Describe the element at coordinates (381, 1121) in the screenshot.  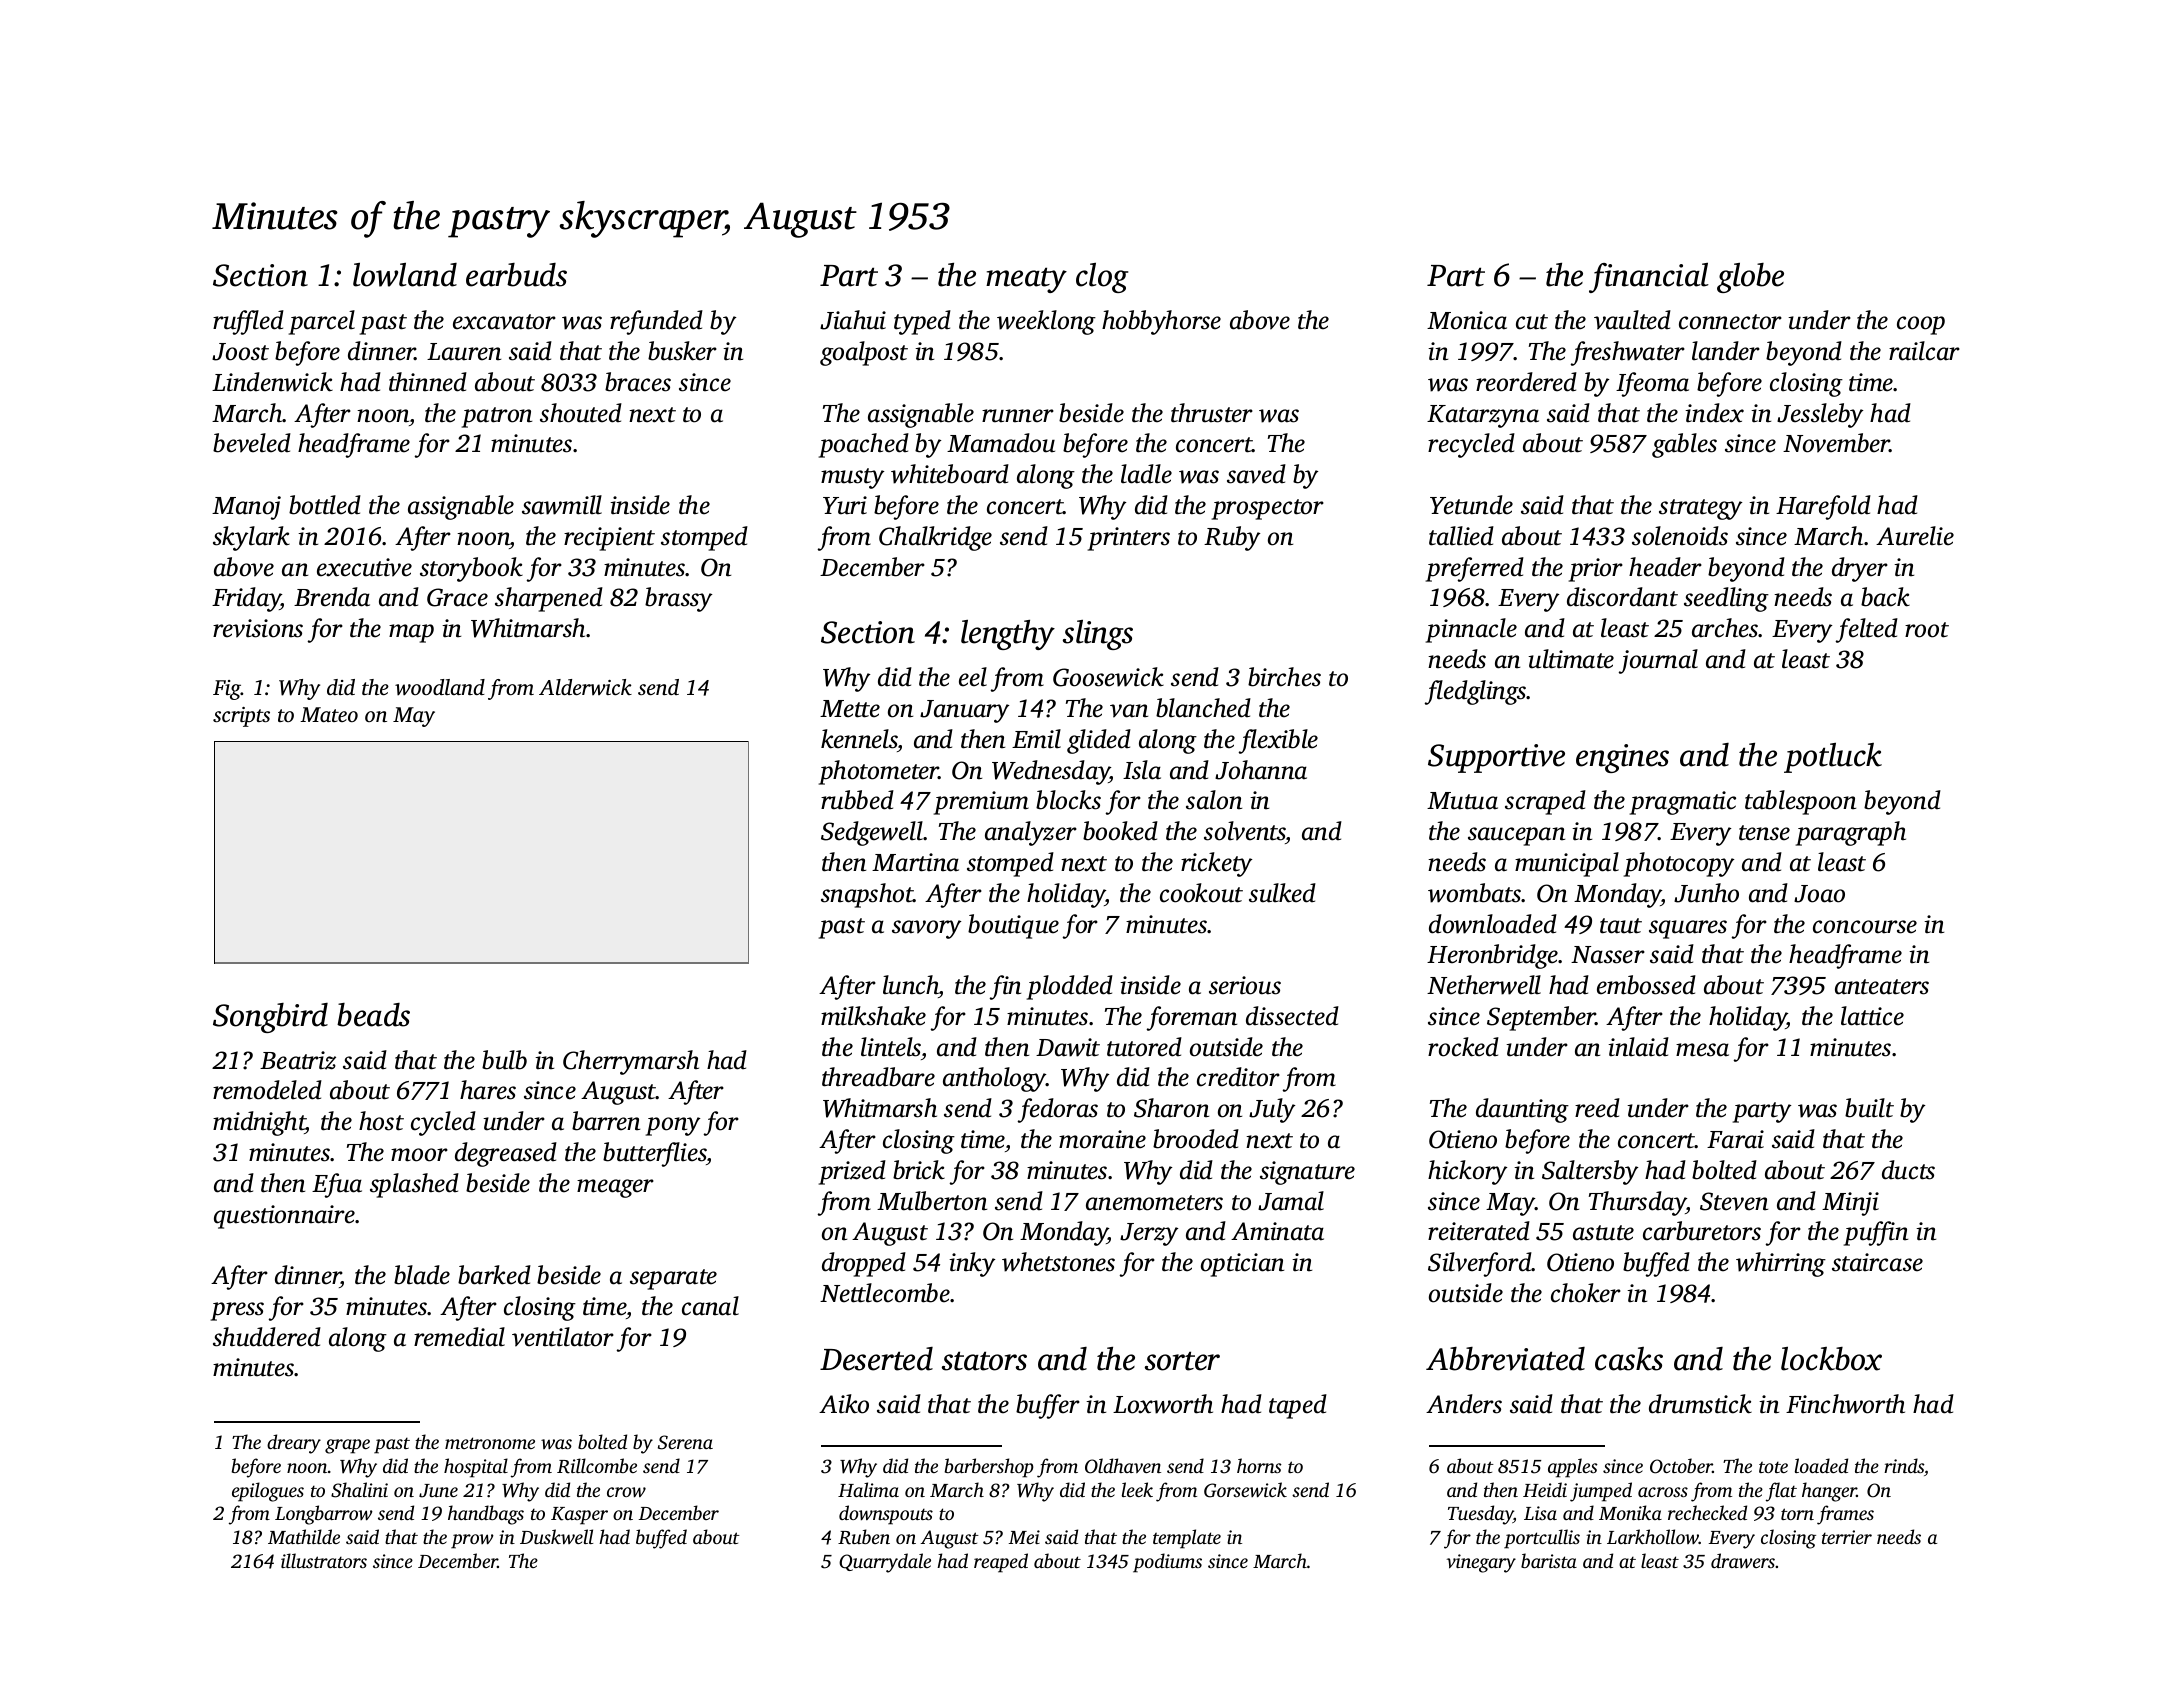
I see `host` at that location.
